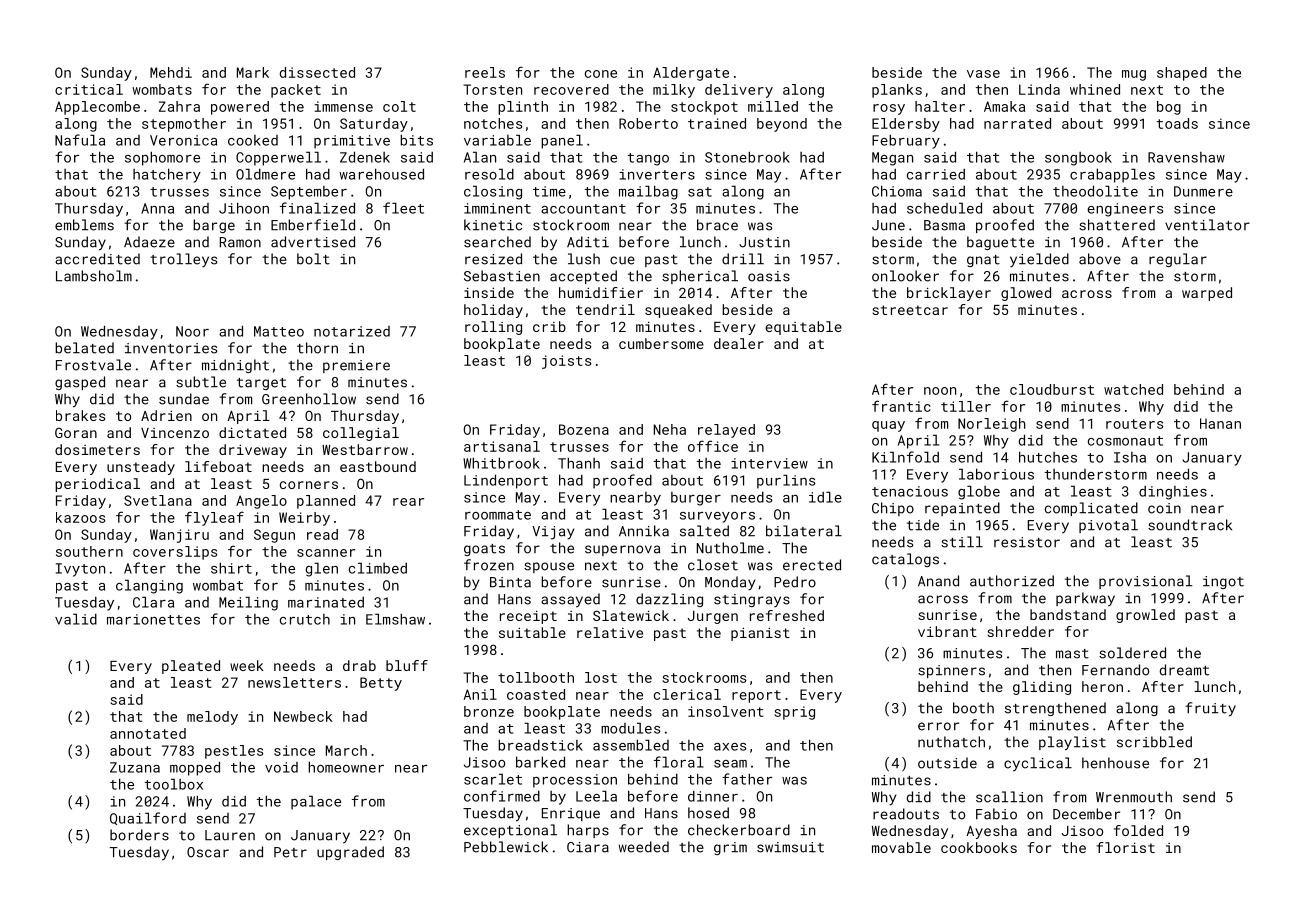 Image resolution: width=1308 pixels, height=924 pixels. What do you see at coordinates (1207, 294) in the document?
I see `warped` at bounding box center [1207, 294].
